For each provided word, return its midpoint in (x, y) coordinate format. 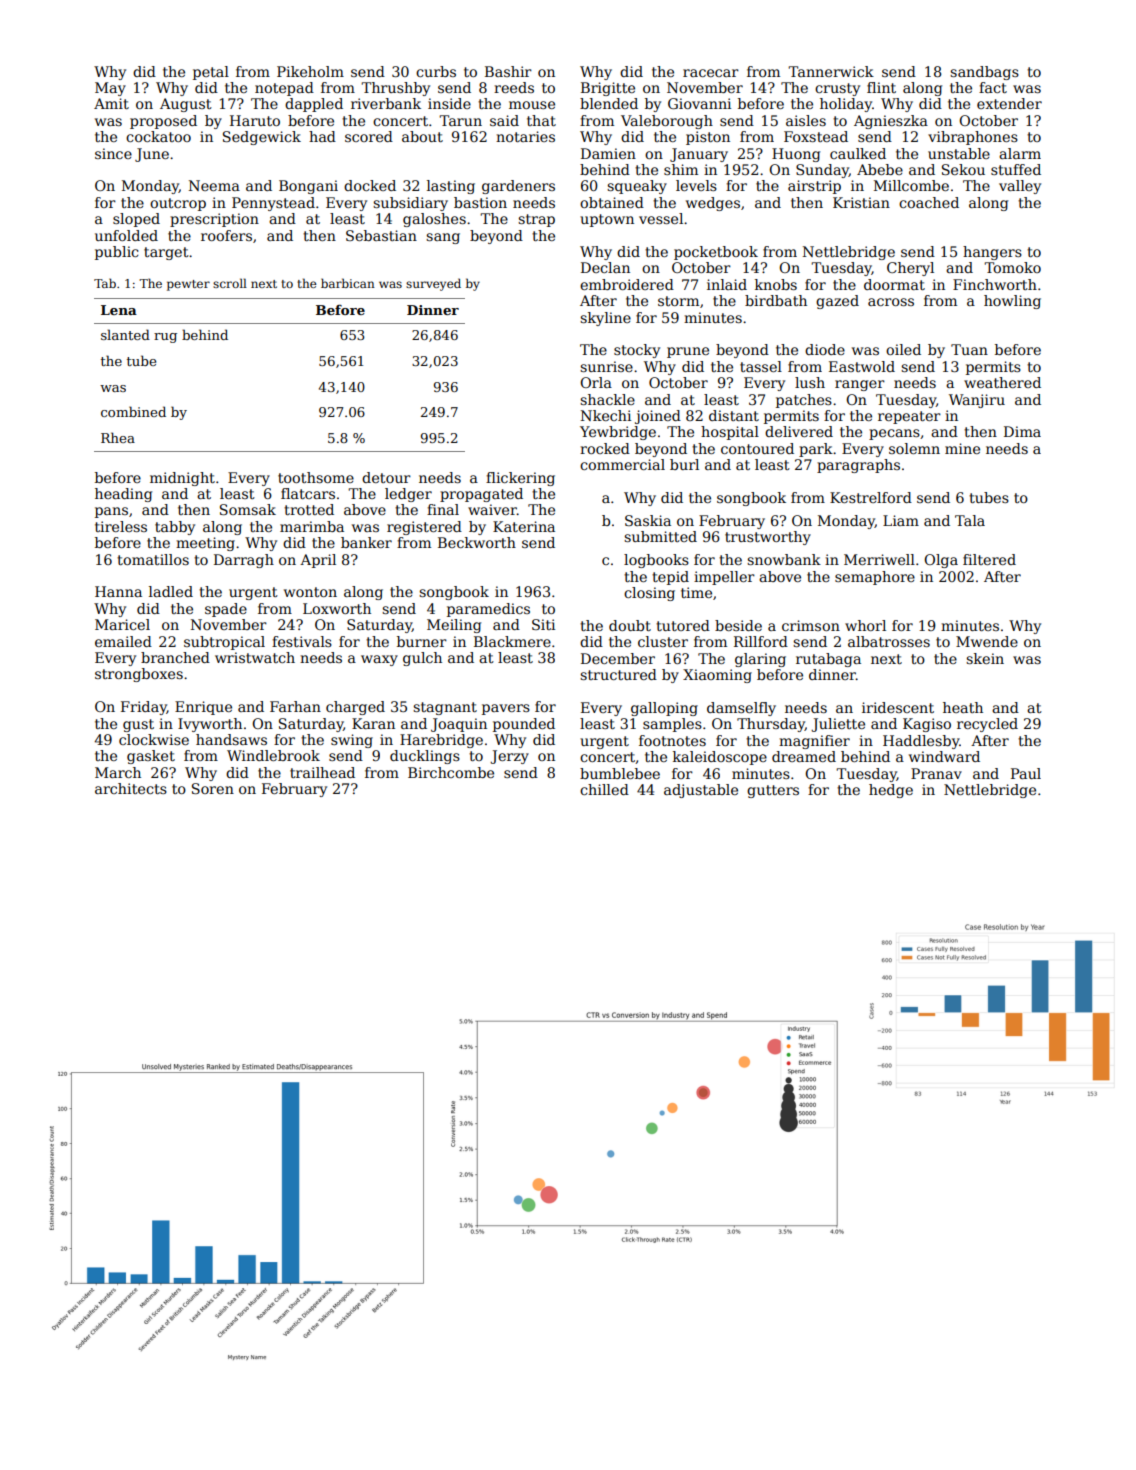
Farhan (295, 706)
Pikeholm (310, 71)
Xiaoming (717, 676)
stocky (637, 351)
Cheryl (910, 269)
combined (133, 411)
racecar (711, 73)
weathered (1002, 382)
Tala (970, 520)
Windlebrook (273, 755)
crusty (837, 89)
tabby (175, 528)
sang (443, 238)
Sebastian (381, 235)
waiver (492, 509)
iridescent (898, 707)
